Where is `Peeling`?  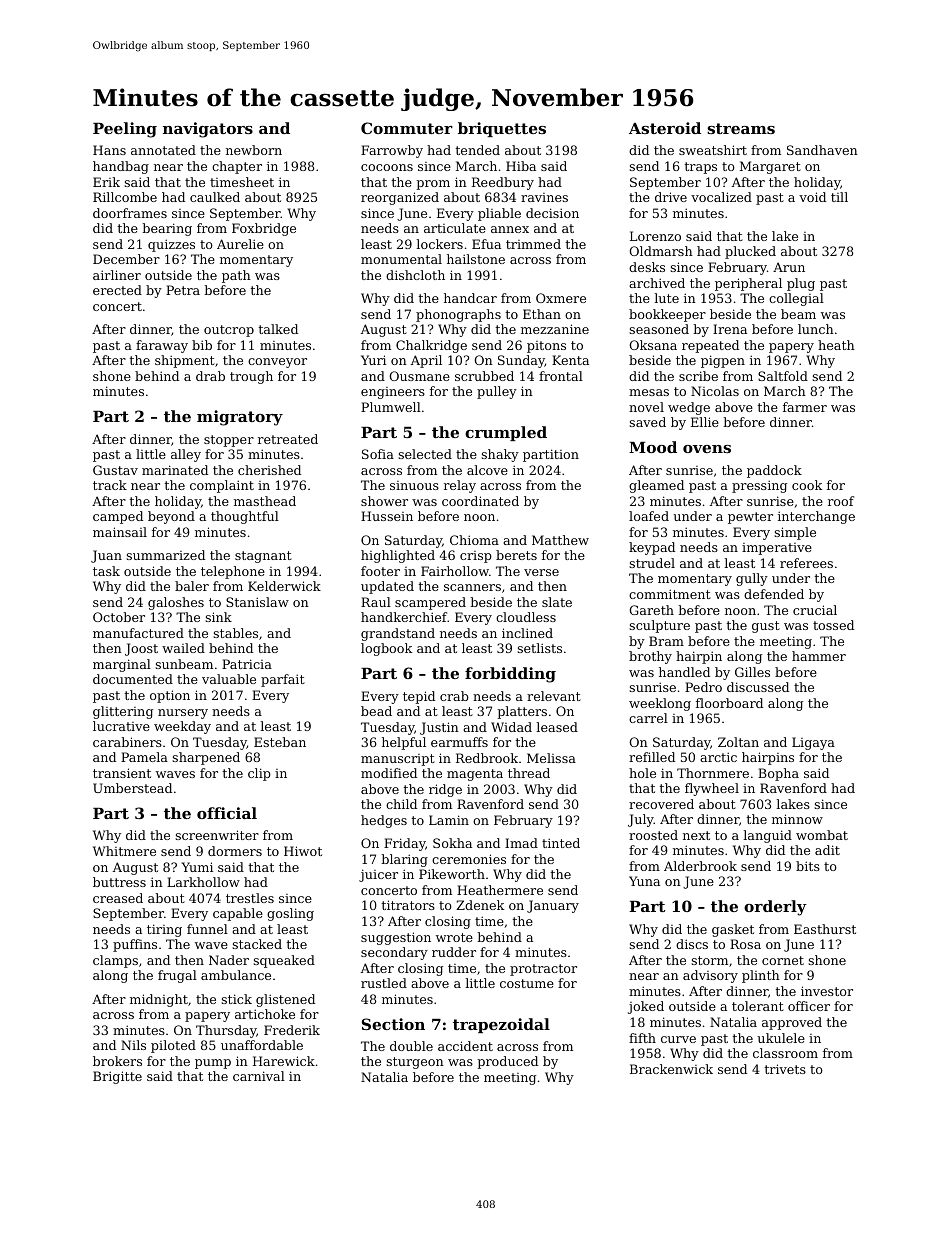 Peeling is located at coordinates (125, 130).
